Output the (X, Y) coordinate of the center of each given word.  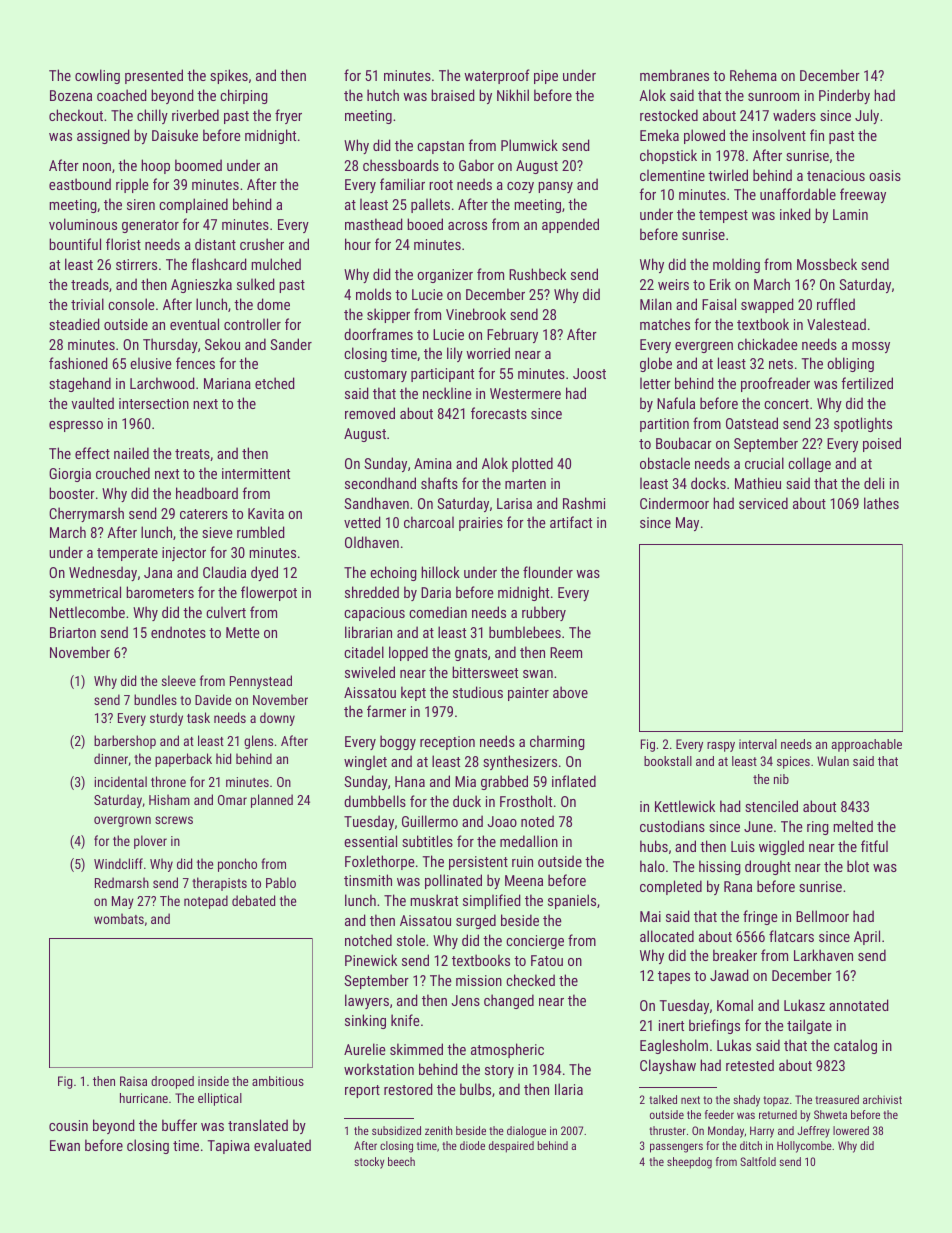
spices (793, 762)
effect (92, 453)
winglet (365, 762)
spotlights (863, 424)
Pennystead (261, 682)
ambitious (278, 1081)
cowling (97, 76)
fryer (288, 116)
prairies (481, 524)
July (867, 116)
